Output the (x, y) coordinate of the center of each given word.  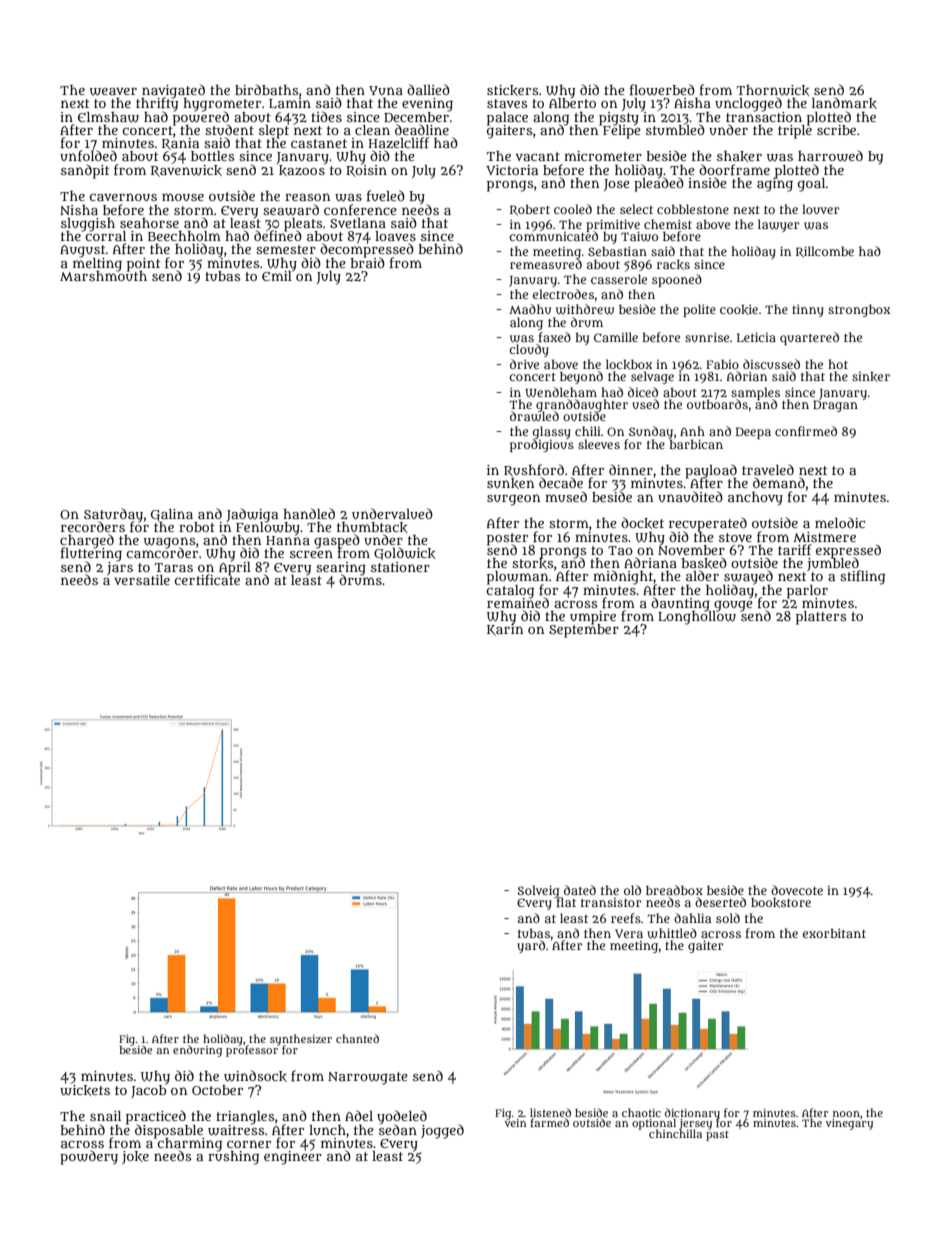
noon (846, 1114)
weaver (113, 92)
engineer (293, 1158)
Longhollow (697, 618)
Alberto (572, 103)
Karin (505, 630)
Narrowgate (368, 1078)
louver (821, 209)
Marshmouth (103, 276)
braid (368, 262)
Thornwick (773, 90)
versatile (142, 580)
